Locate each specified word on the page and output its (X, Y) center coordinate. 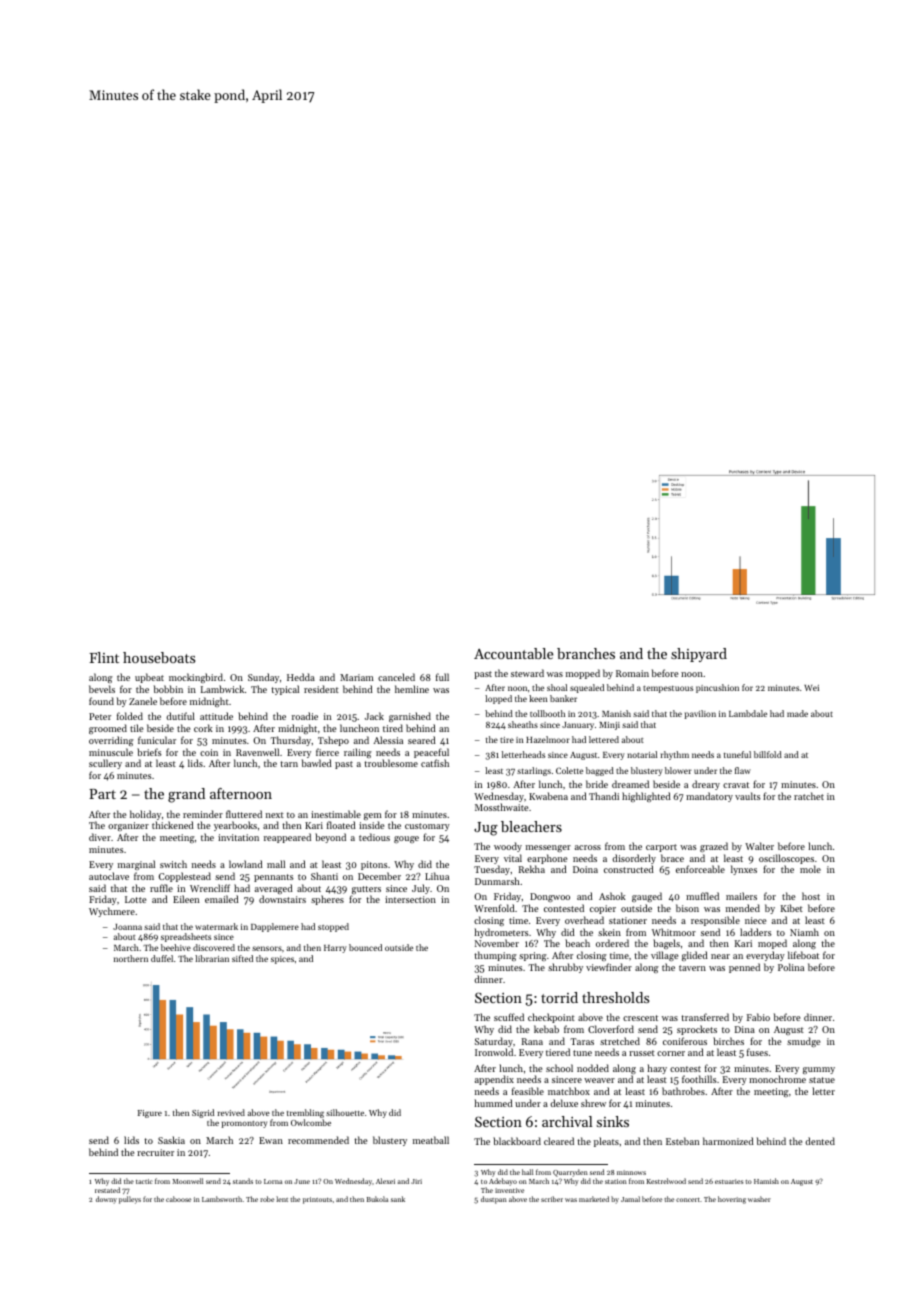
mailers (741, 896)
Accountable (513, 653)
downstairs (282, 899)
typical (285, 690)
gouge (406, 839)
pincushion (717, 688)
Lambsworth (222, 1199)
